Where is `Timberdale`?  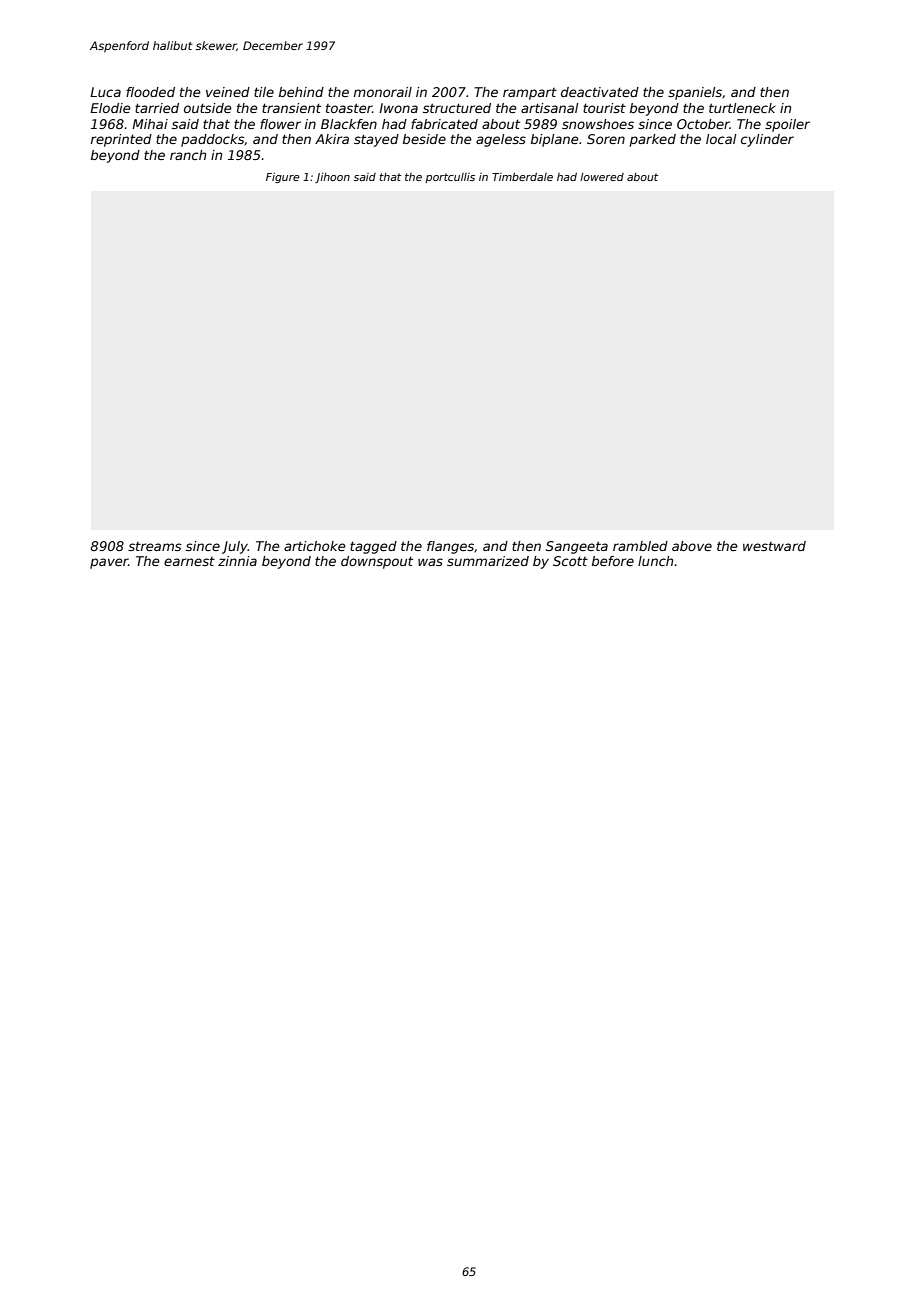
Timberdale is located at coordinates (522, 177).
